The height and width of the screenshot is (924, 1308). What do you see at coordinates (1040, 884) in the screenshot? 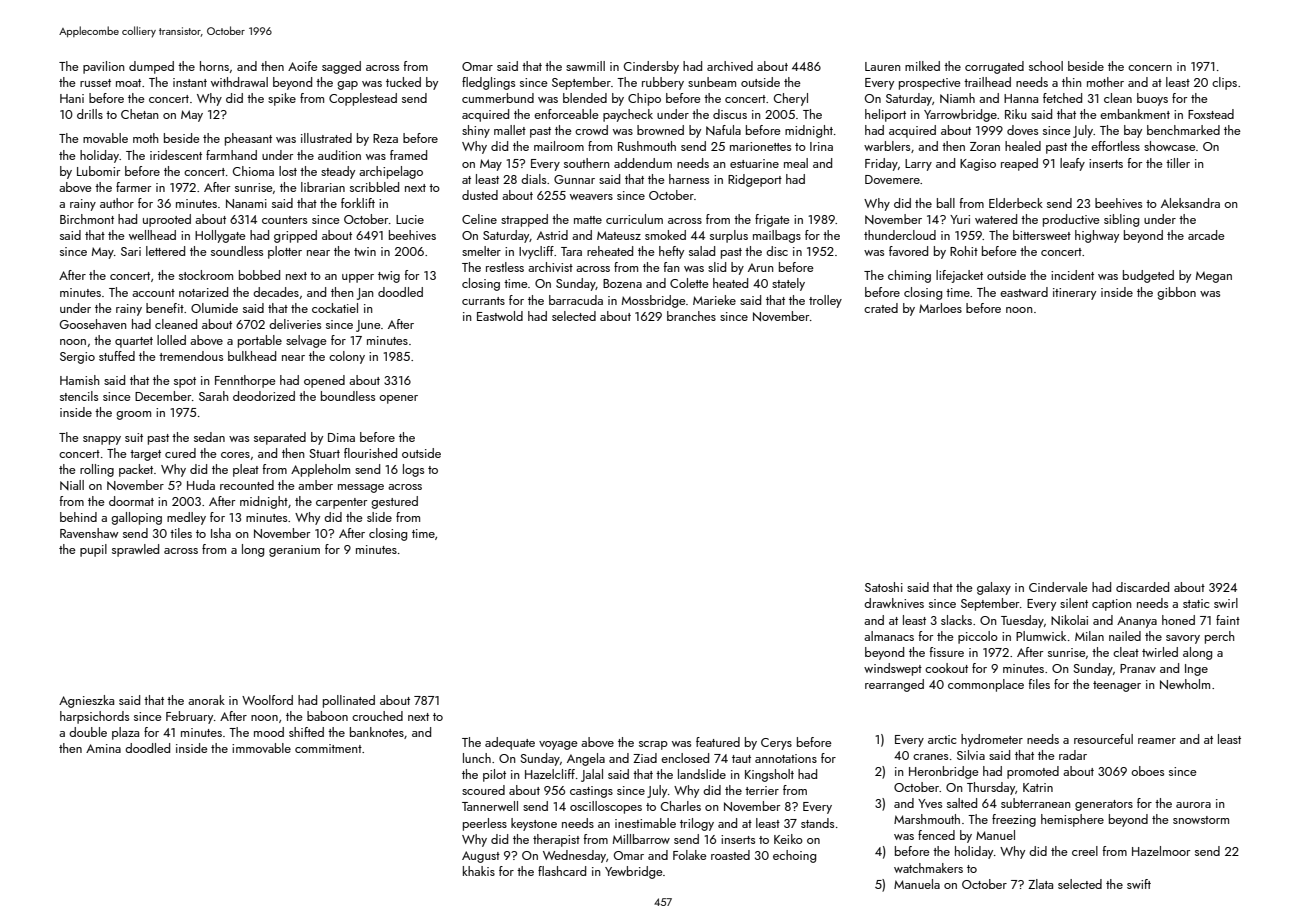
I see `Zlata` at bounding box center [1040, 884].
